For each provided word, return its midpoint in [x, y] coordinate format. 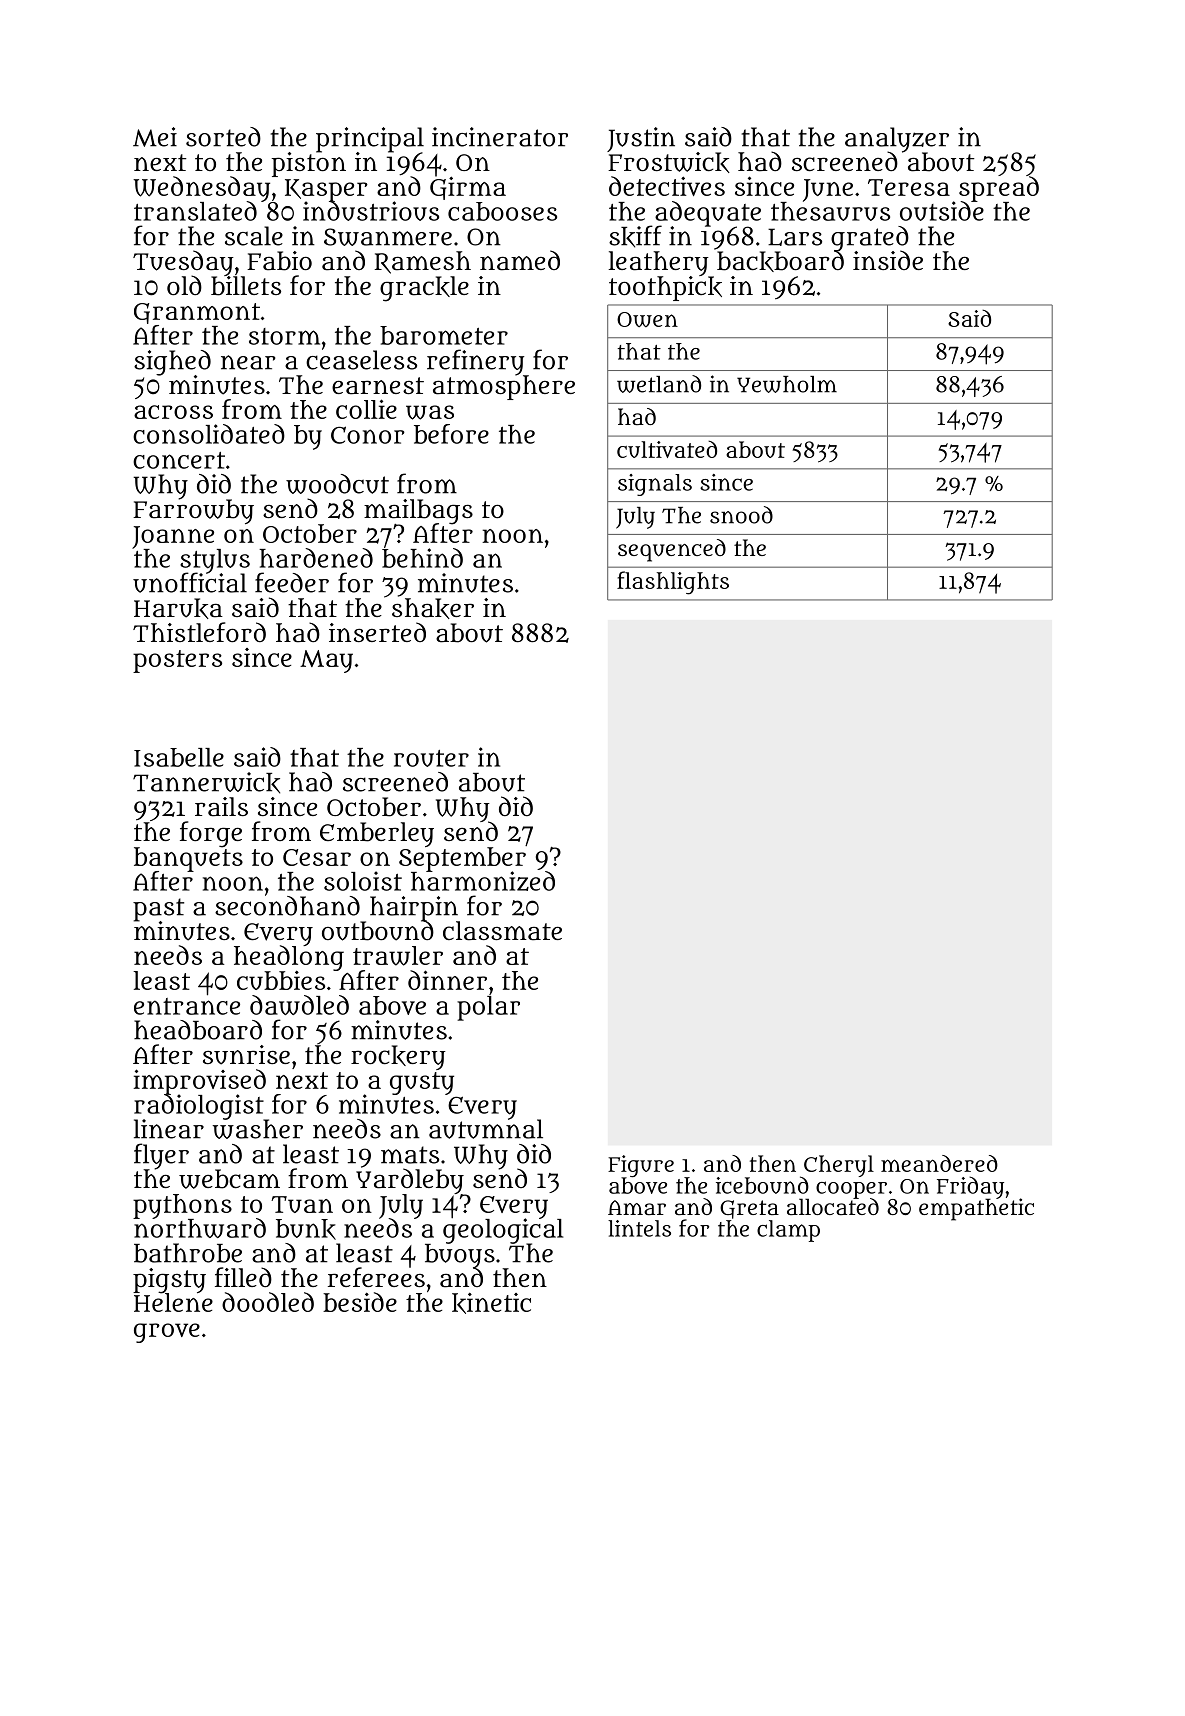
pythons [182, 1206]
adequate [708, 213]
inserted [377, 632]
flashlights [673, 583]
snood [741, 515]
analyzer [897, 139]
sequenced [672, 550]
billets [246, 286]
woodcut [337, 484]
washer [258, 1129]
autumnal [486, 1129]
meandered [939, 1163]
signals [655, 485]
